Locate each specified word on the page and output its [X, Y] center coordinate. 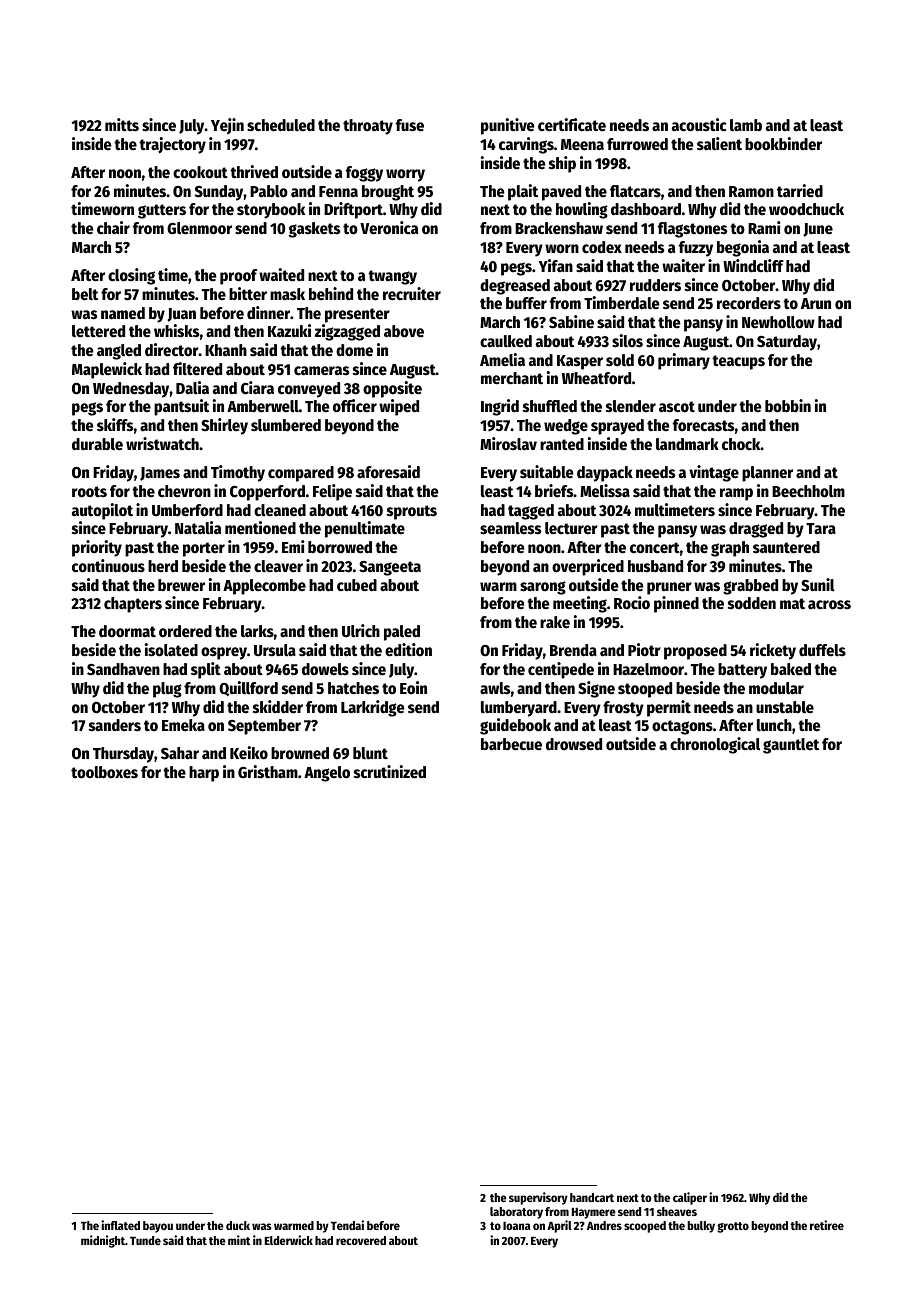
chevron [184, 491]
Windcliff [753, 266]
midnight [103, 1241]
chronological [715, 745]
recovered [361, 1240]
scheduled [281, 125]
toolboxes [104, 772]
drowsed [574, 744]
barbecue [511, 744]
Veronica [389, 228]
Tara [821, 528]
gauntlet [791, 746]
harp [204, 774]
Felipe [332, 492]
